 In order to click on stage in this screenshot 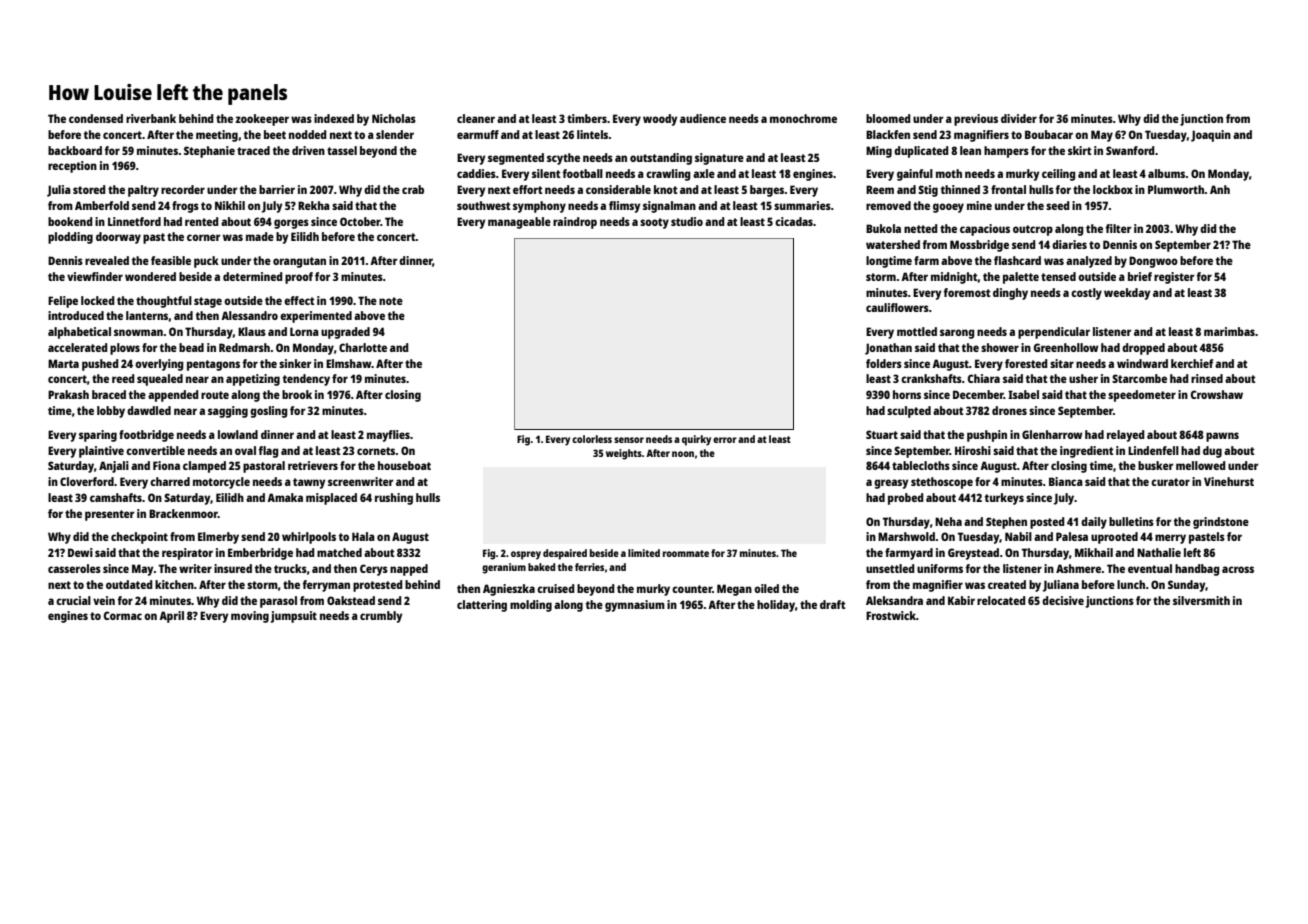, I will do `click(208, 302)`.
